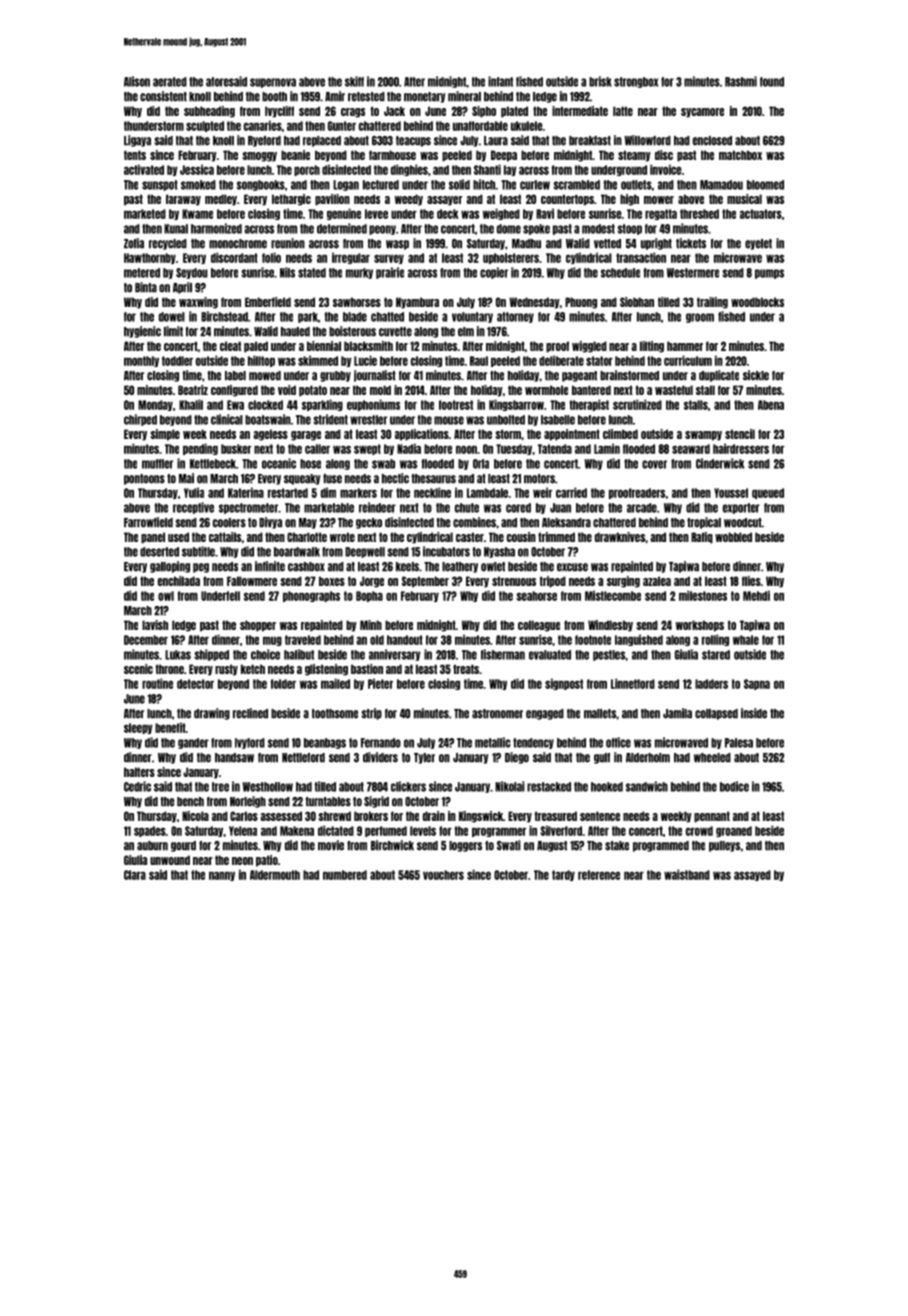 This screenshot has height=1316, width=908. What do you see at coordinates (205, 126) in the screenshot?
I see `sculpted` at bounding box center [205, 126].
